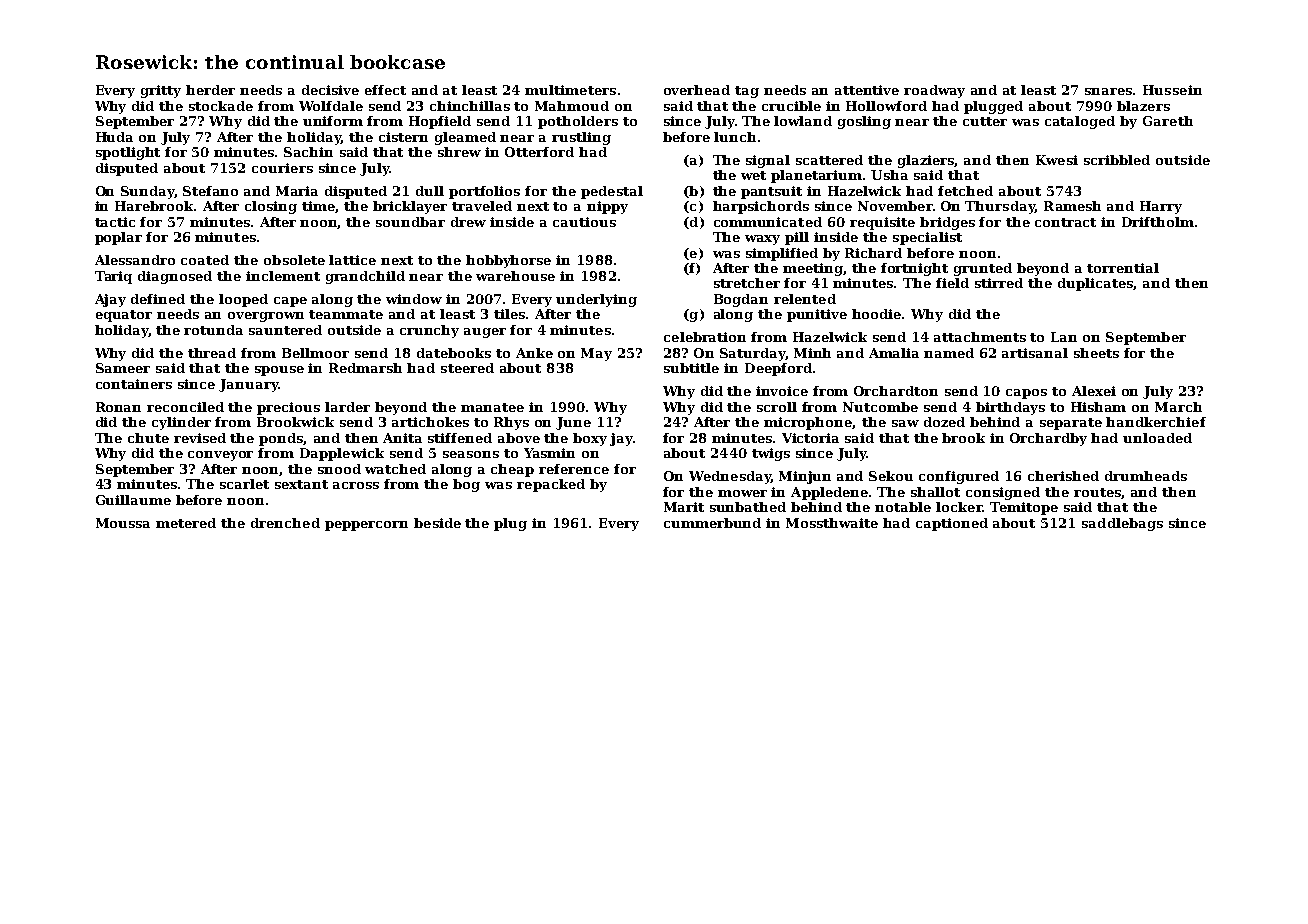 This page has height=924, width=1308. What do you see at coordinates (697, 90) in the page?
I see `overhead` at bounding box center [697, 90].
